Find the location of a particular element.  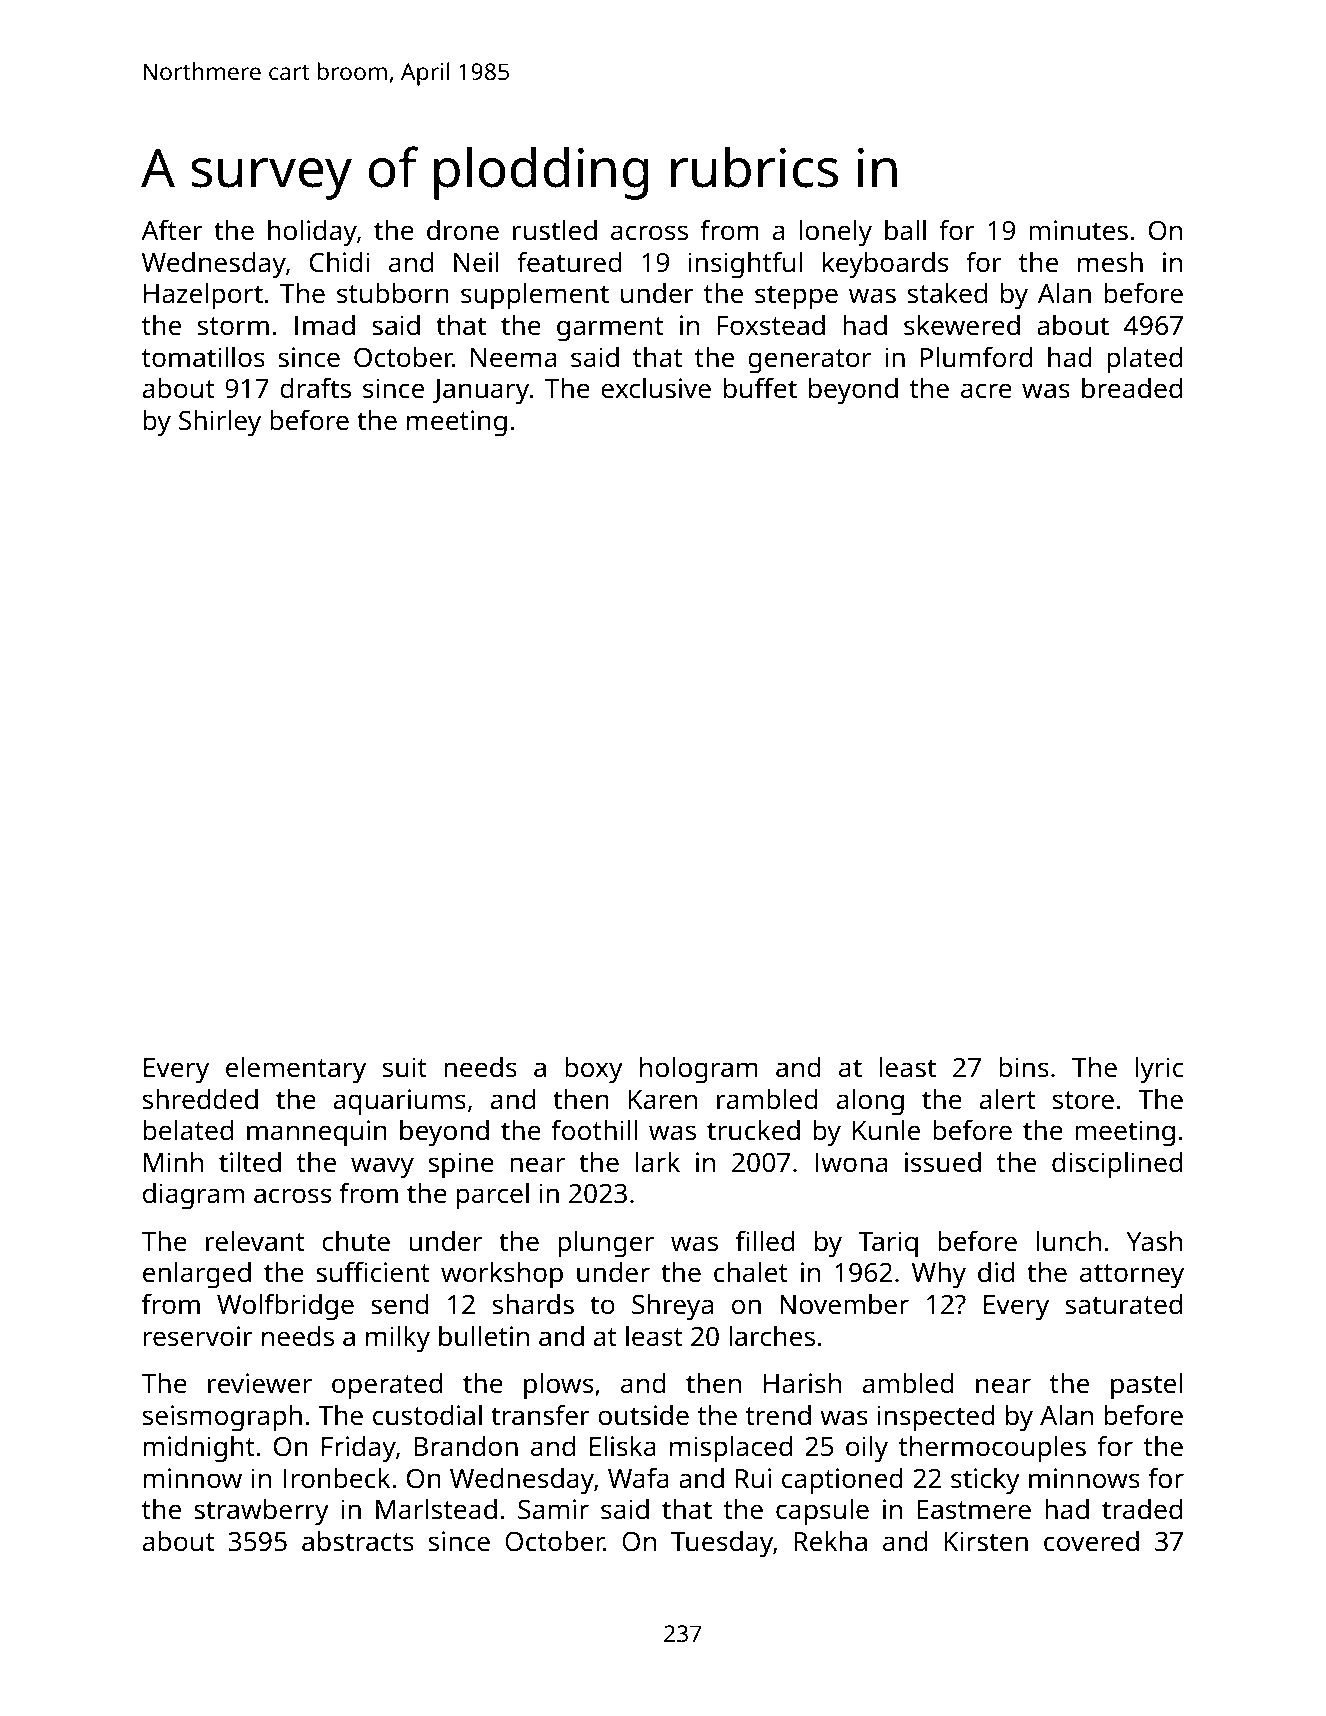

chute is located at coordinates (356, 1241).
